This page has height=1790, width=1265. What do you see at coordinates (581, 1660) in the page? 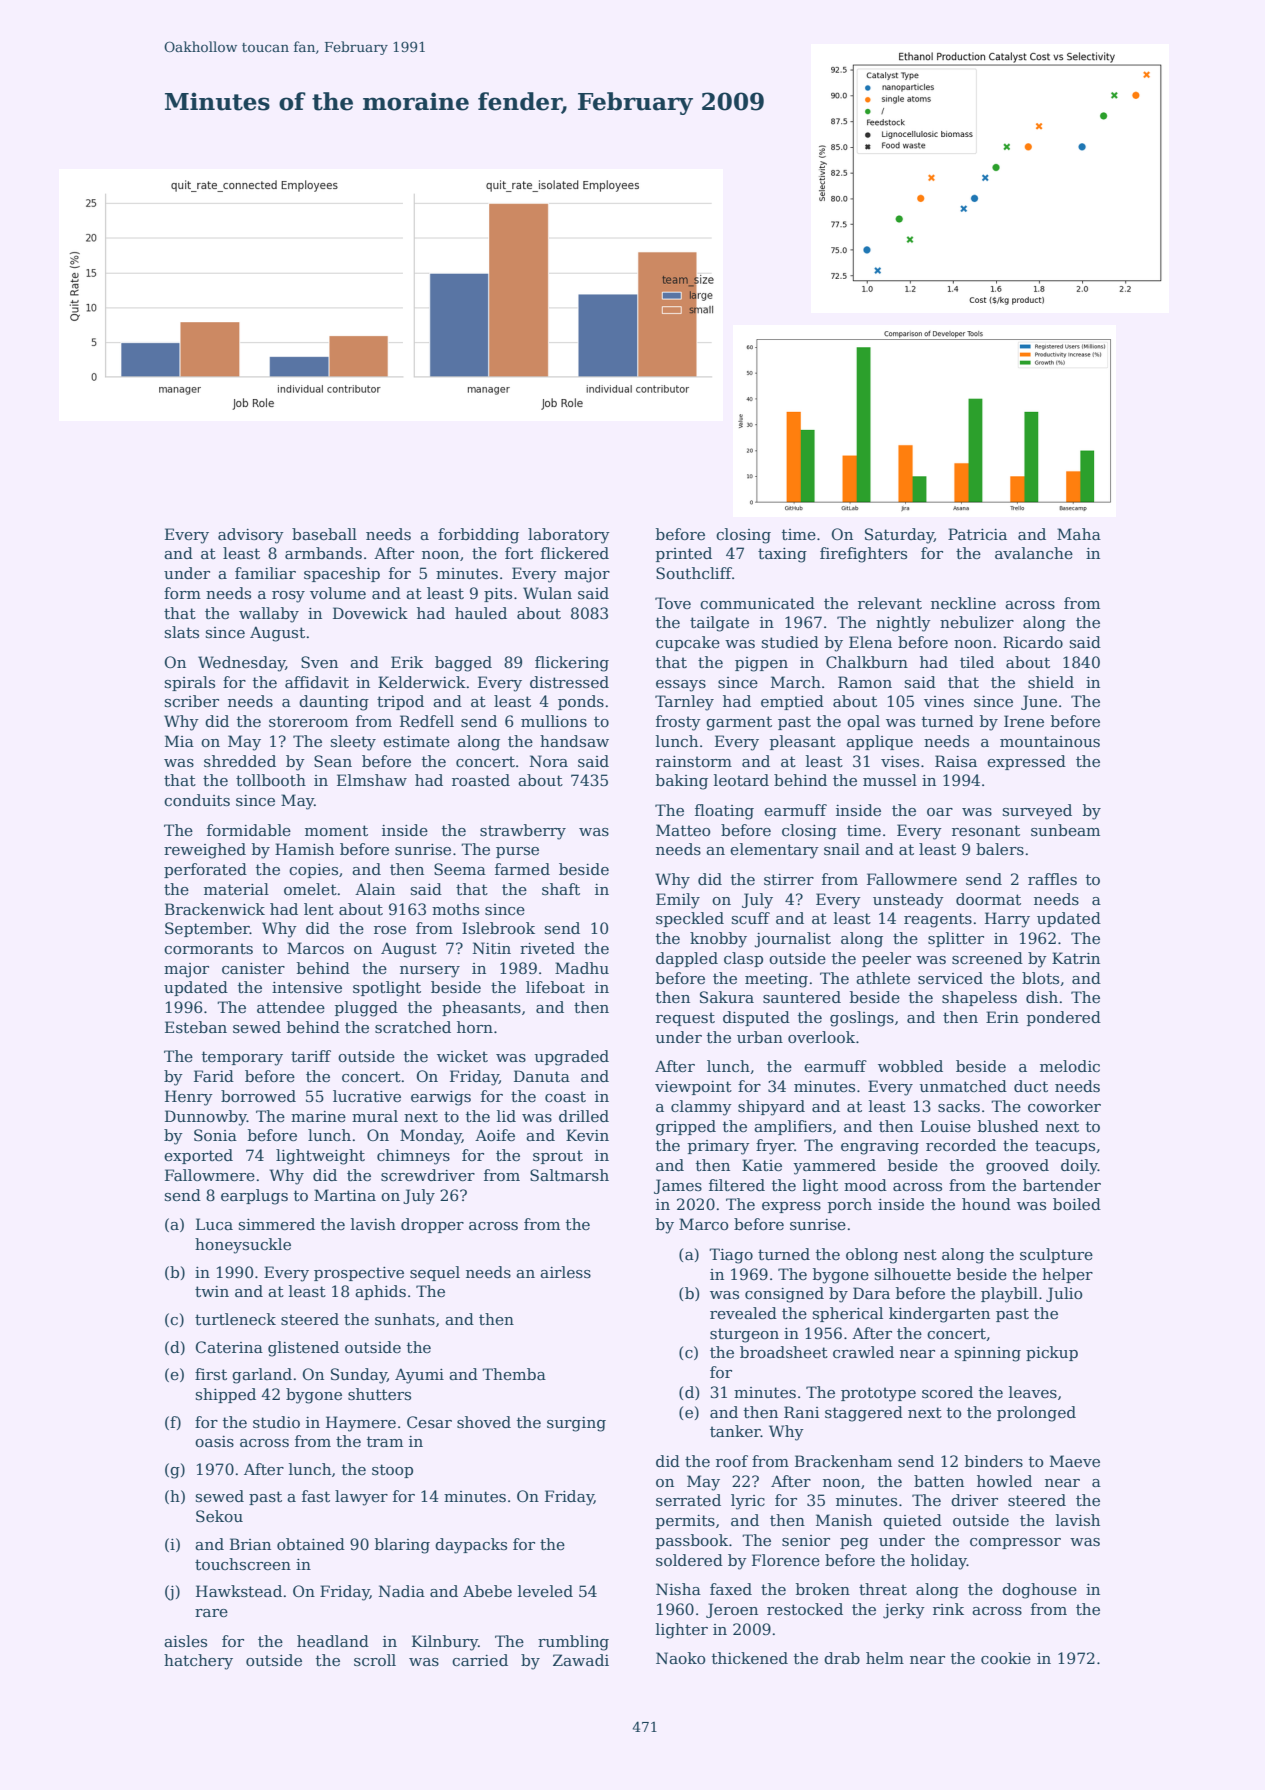
I see `Zawadi` at bounding box center [581, 1660].
